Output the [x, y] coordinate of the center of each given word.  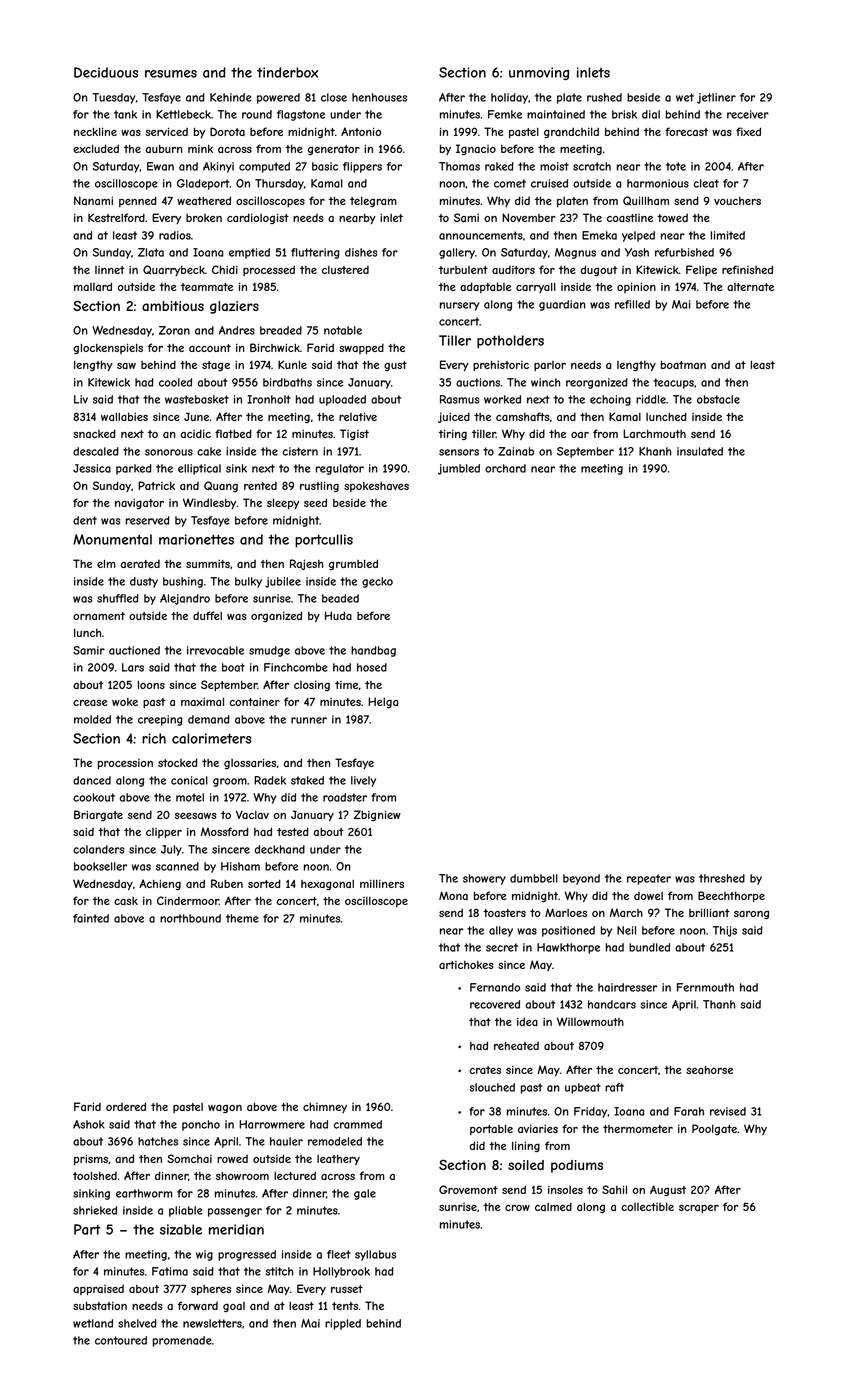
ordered [126, 1106]
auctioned [134, 650]
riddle [651, 399]
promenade [182, 1341]
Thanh [719, 1004]
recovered [495, 1004]
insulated [700, 451]
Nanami [93, 200]
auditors [513, 270]
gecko [377, 582]
